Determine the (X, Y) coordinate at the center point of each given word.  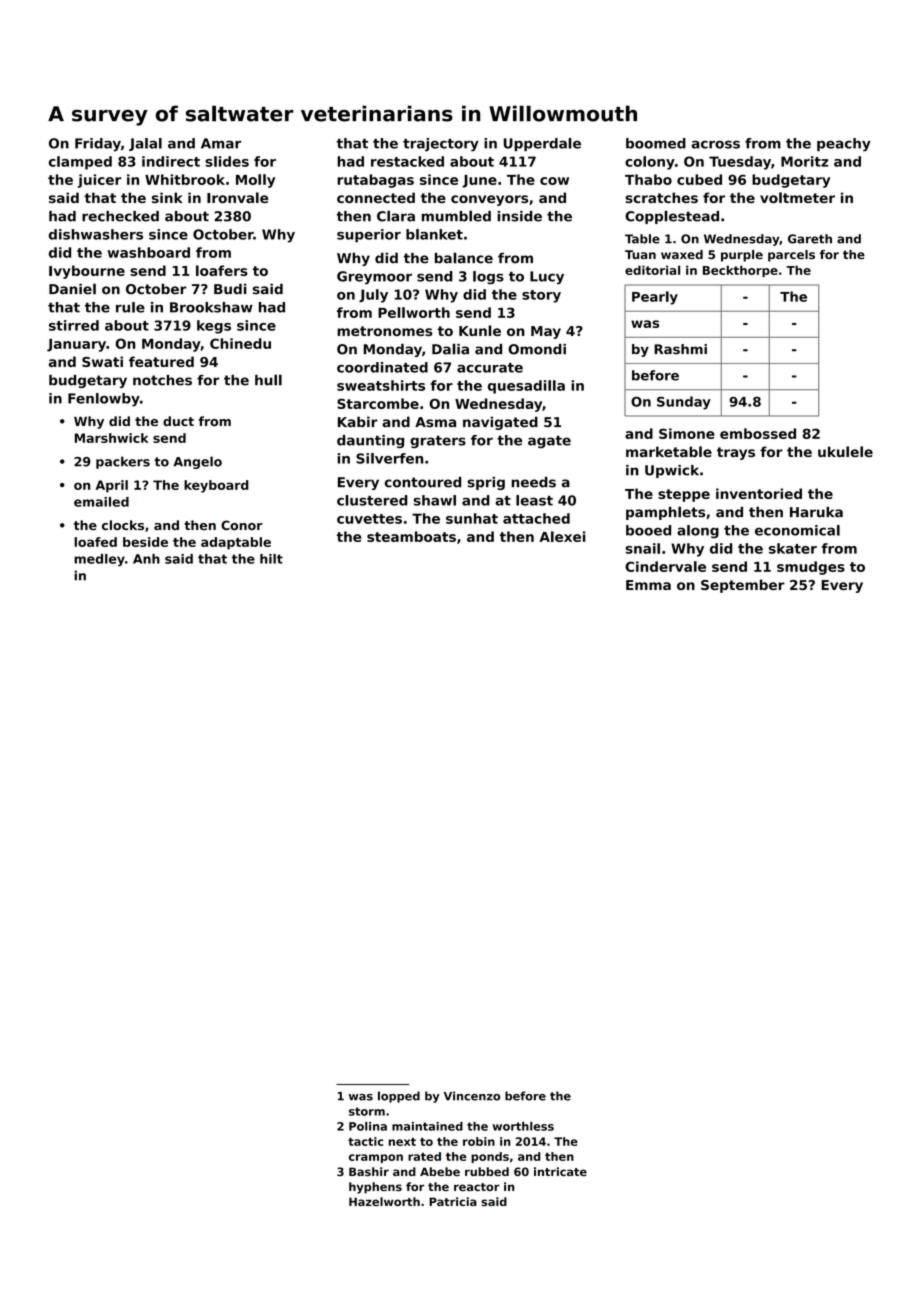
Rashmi (680, 349)
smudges (811, 568)
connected (376, 197)
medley (99, 560)
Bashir (369, 1171)
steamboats (411, 536)
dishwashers (96, 234)
